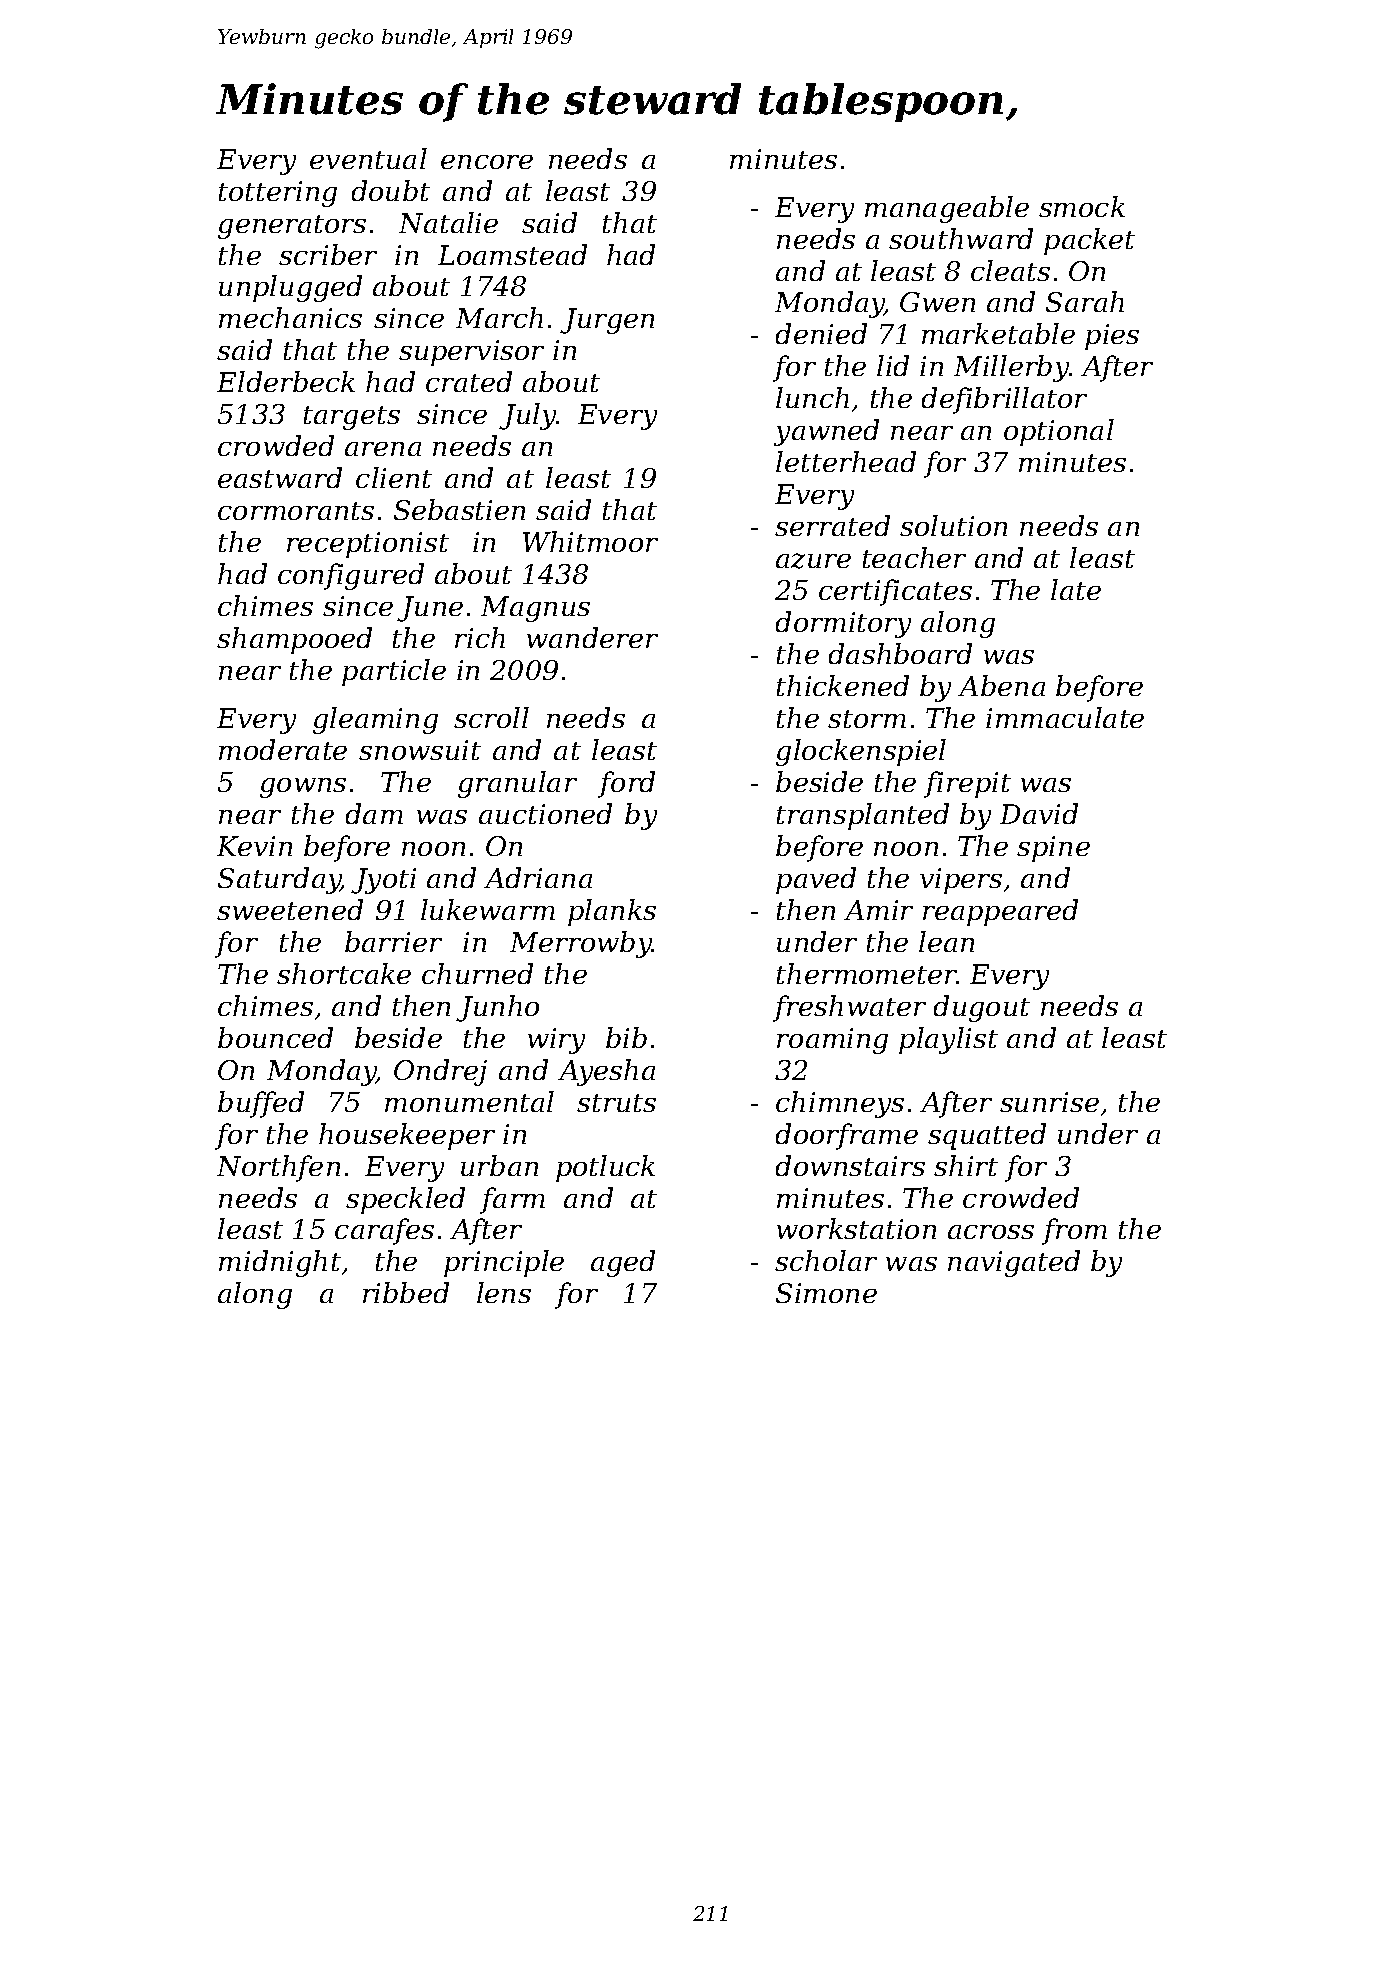  I want to click on certificates, so click(895, 592).
